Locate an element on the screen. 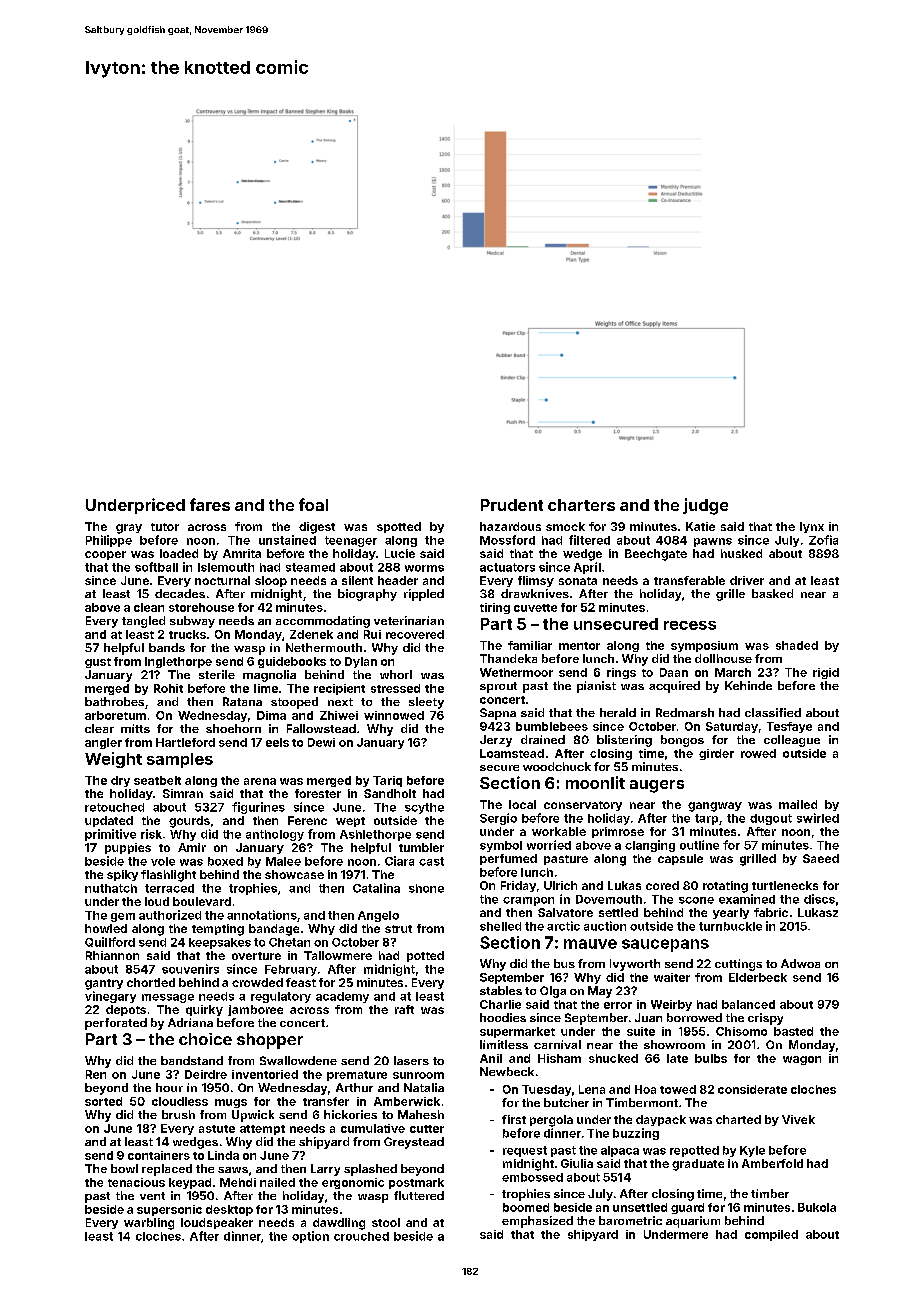 This screenshot has height=1308, width=924. Amberfold is located at coordinates (772, 1163).
